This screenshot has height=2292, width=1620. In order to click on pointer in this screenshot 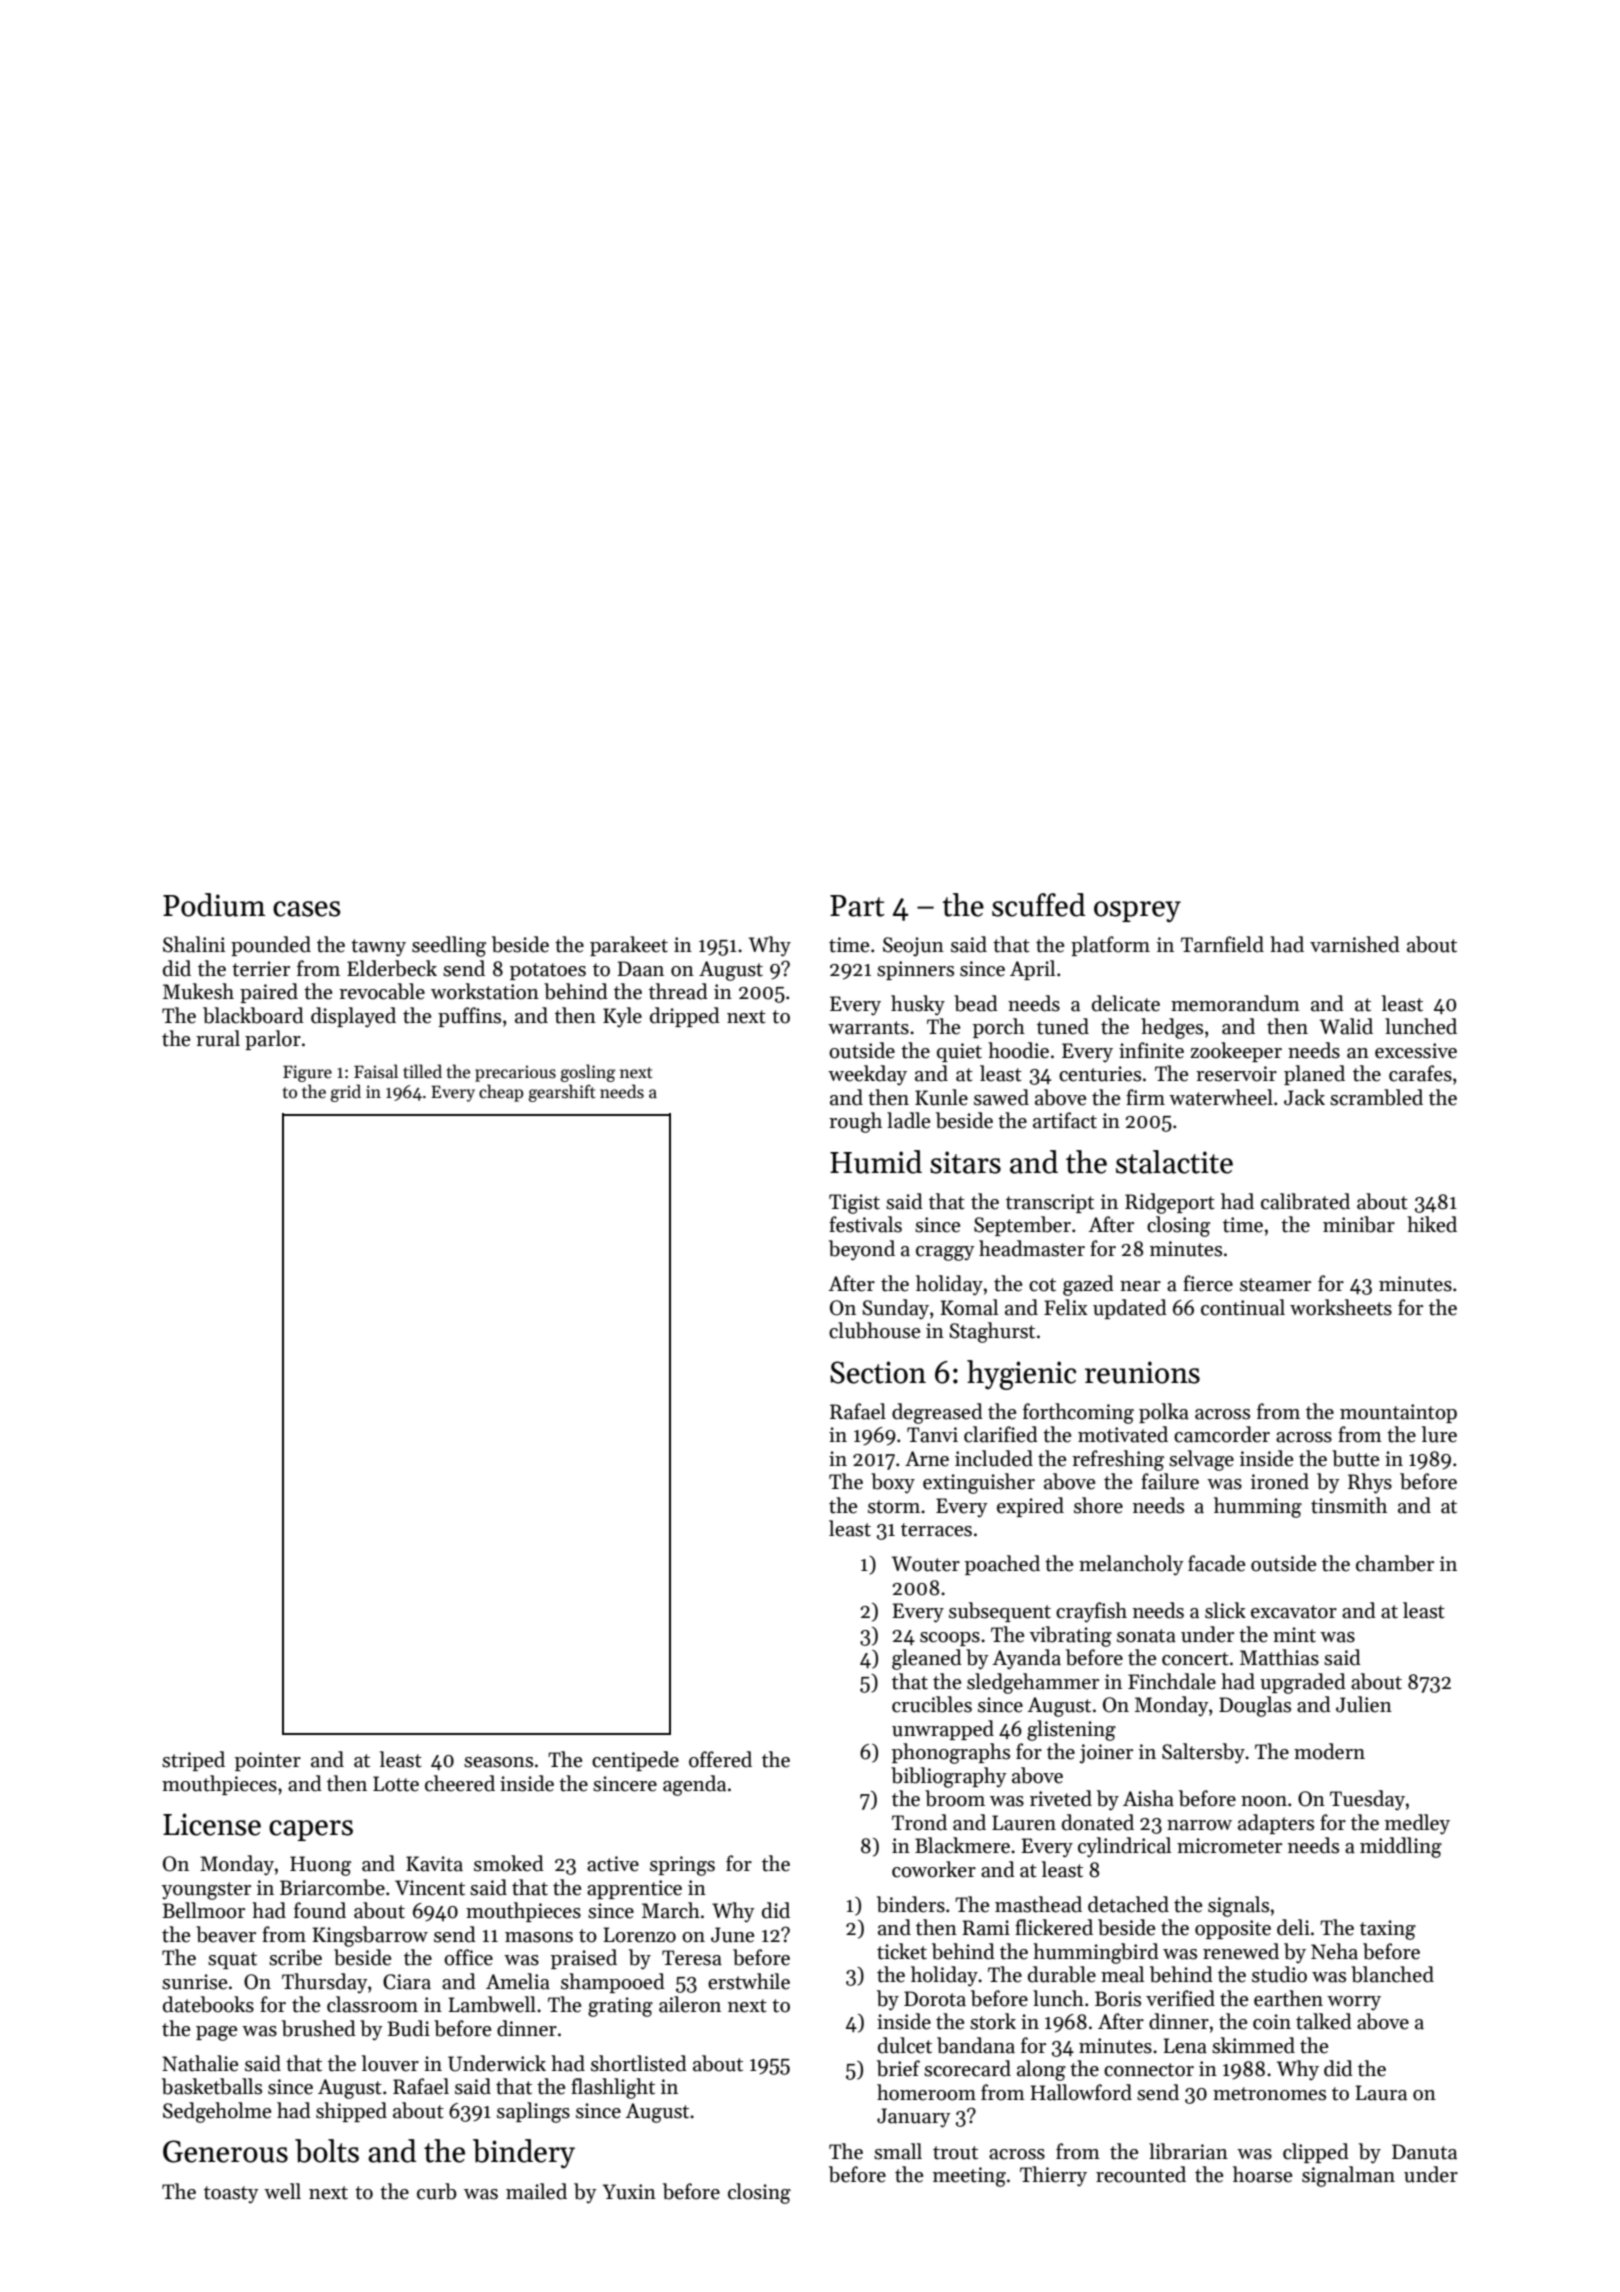, I will do `click(268, 1761)`.
